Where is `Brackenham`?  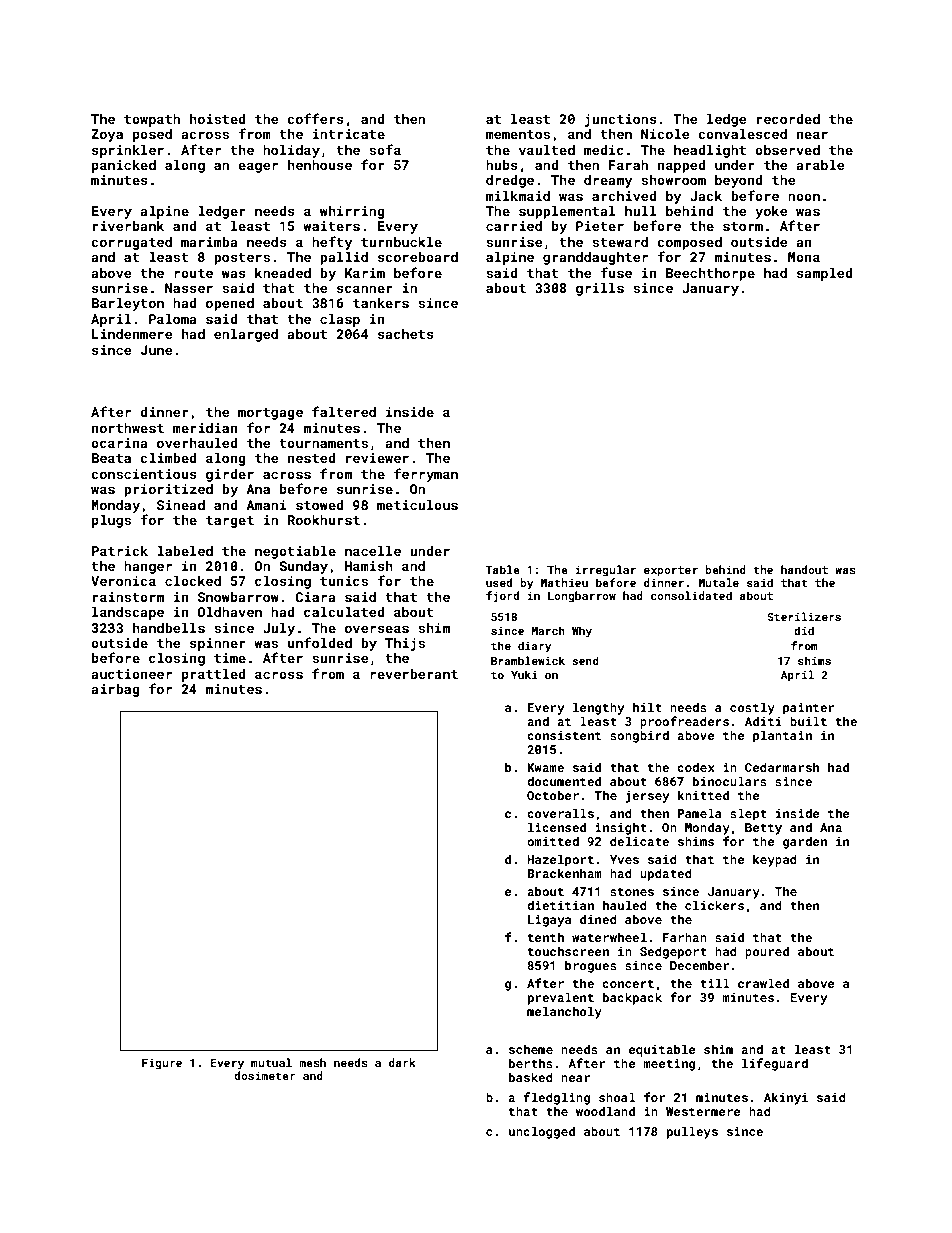
Brackenham is located at coordinates (564, 873).
